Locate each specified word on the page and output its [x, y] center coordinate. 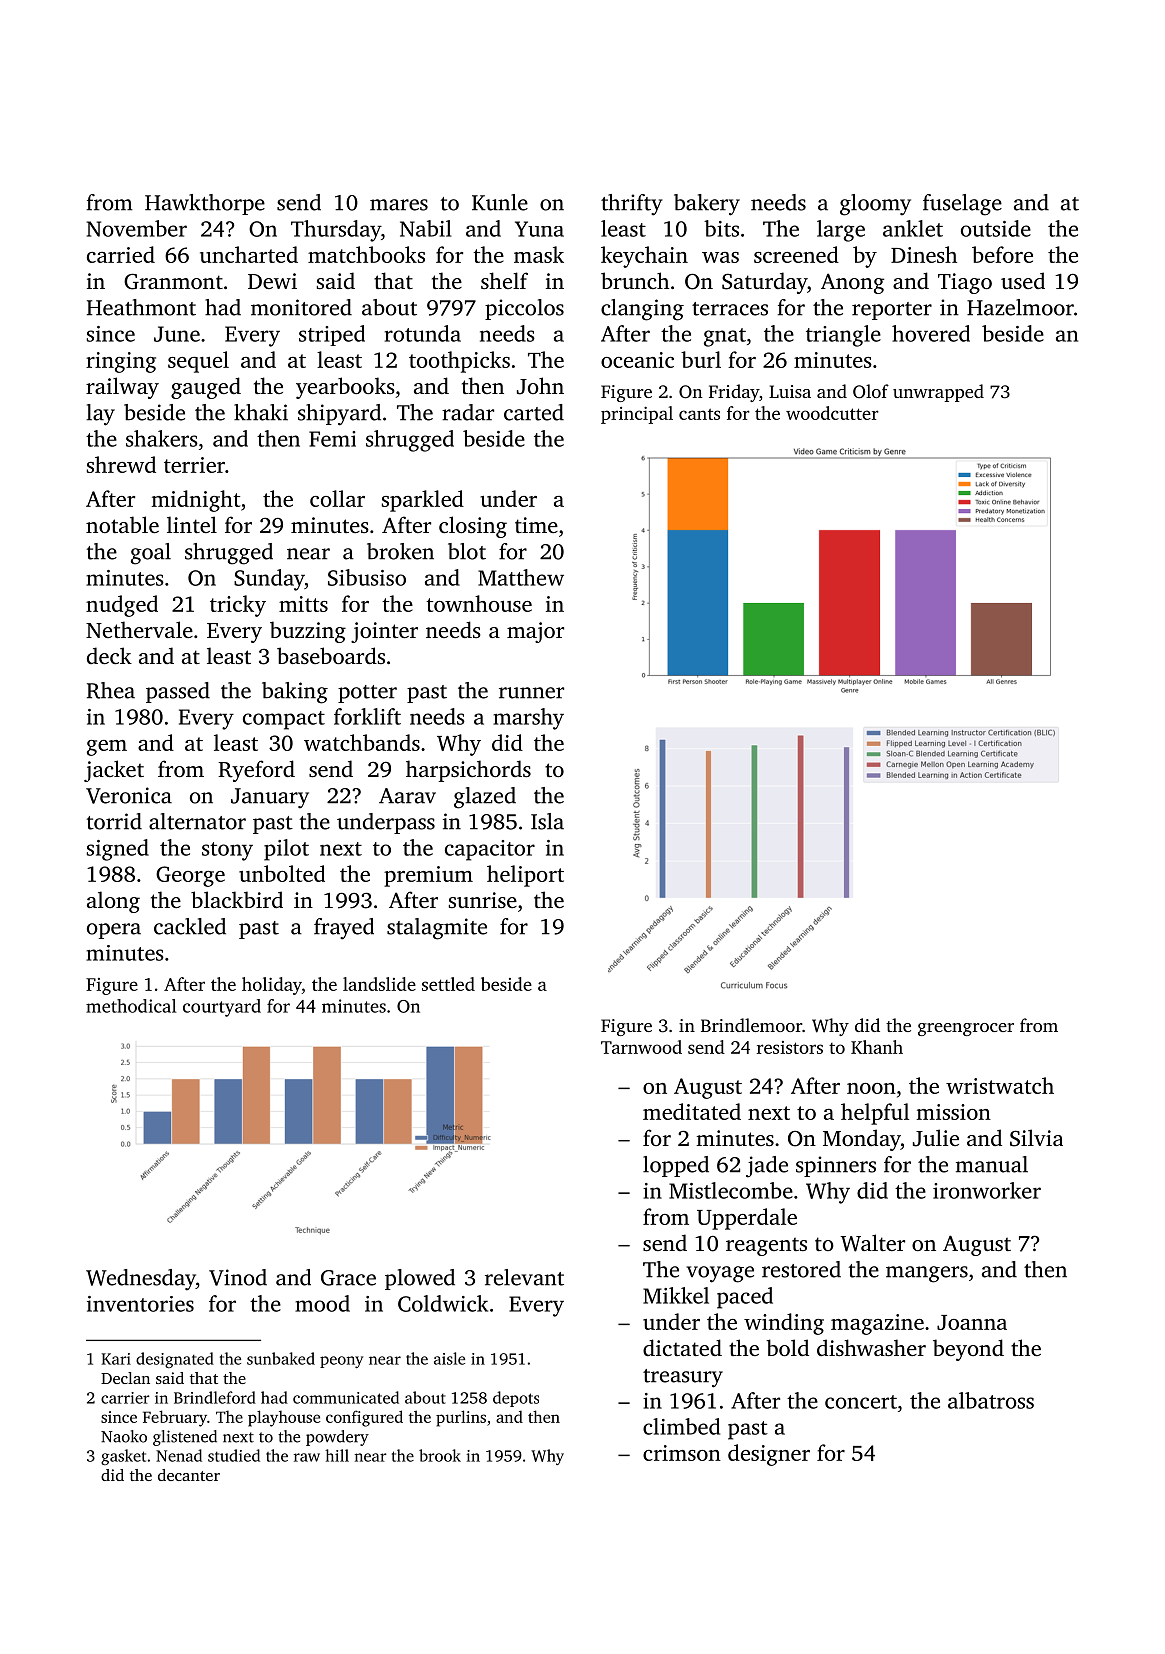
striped [332, 335]
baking [295, 693]
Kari [116, 1359]
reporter [892, 311]
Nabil [426, 228]
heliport [525, 876]
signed [118, 850]
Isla [547, 821]
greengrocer [966, 1029]
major [535, 632]
